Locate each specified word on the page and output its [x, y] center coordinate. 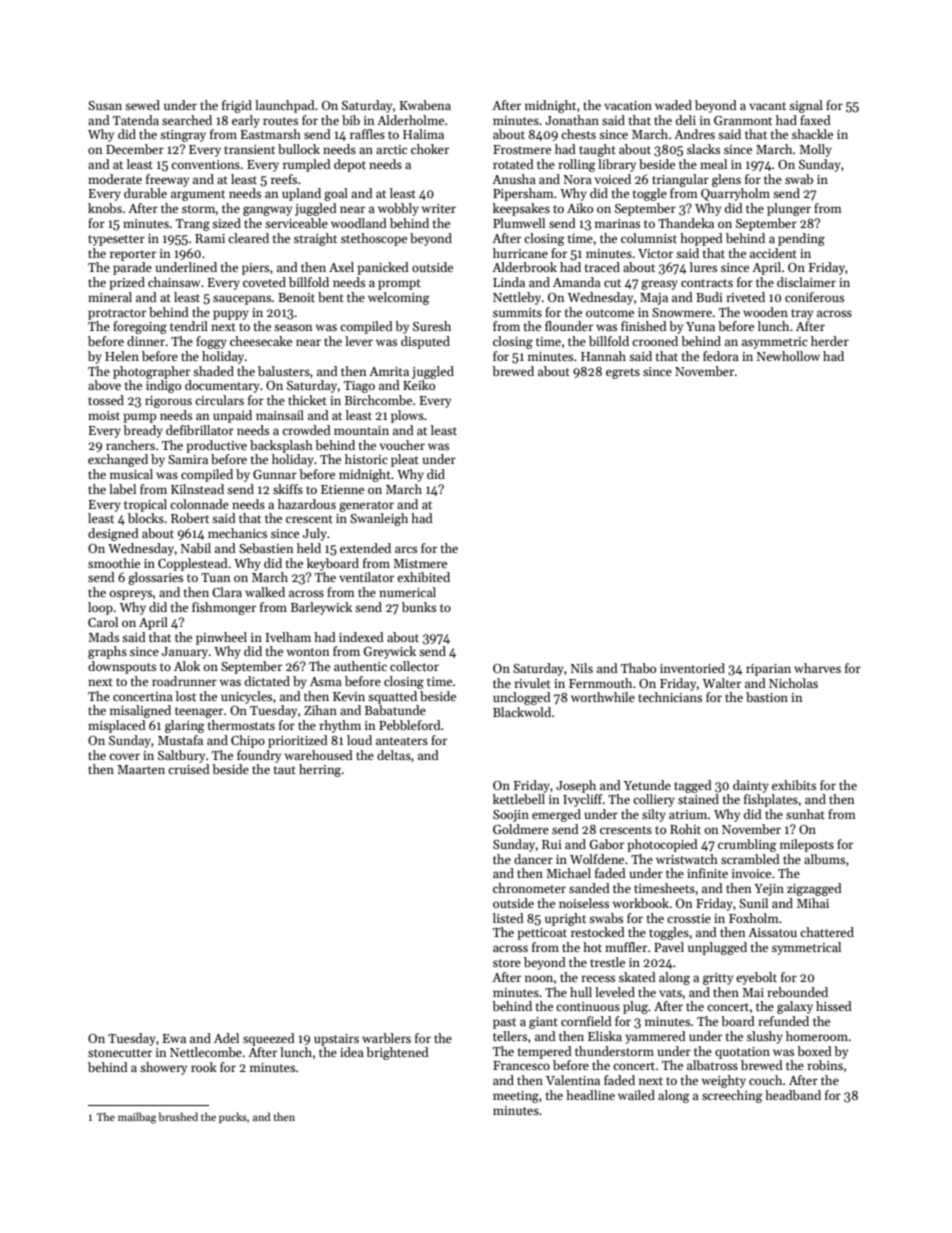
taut [285, 770]
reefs [284, 179]
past [504, 1023]
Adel [226, 1038]
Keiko [419, 385]
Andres [694, 134]
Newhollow [788, 356]
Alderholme [410, 120]
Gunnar [275, 474]
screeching [732, 1096]
